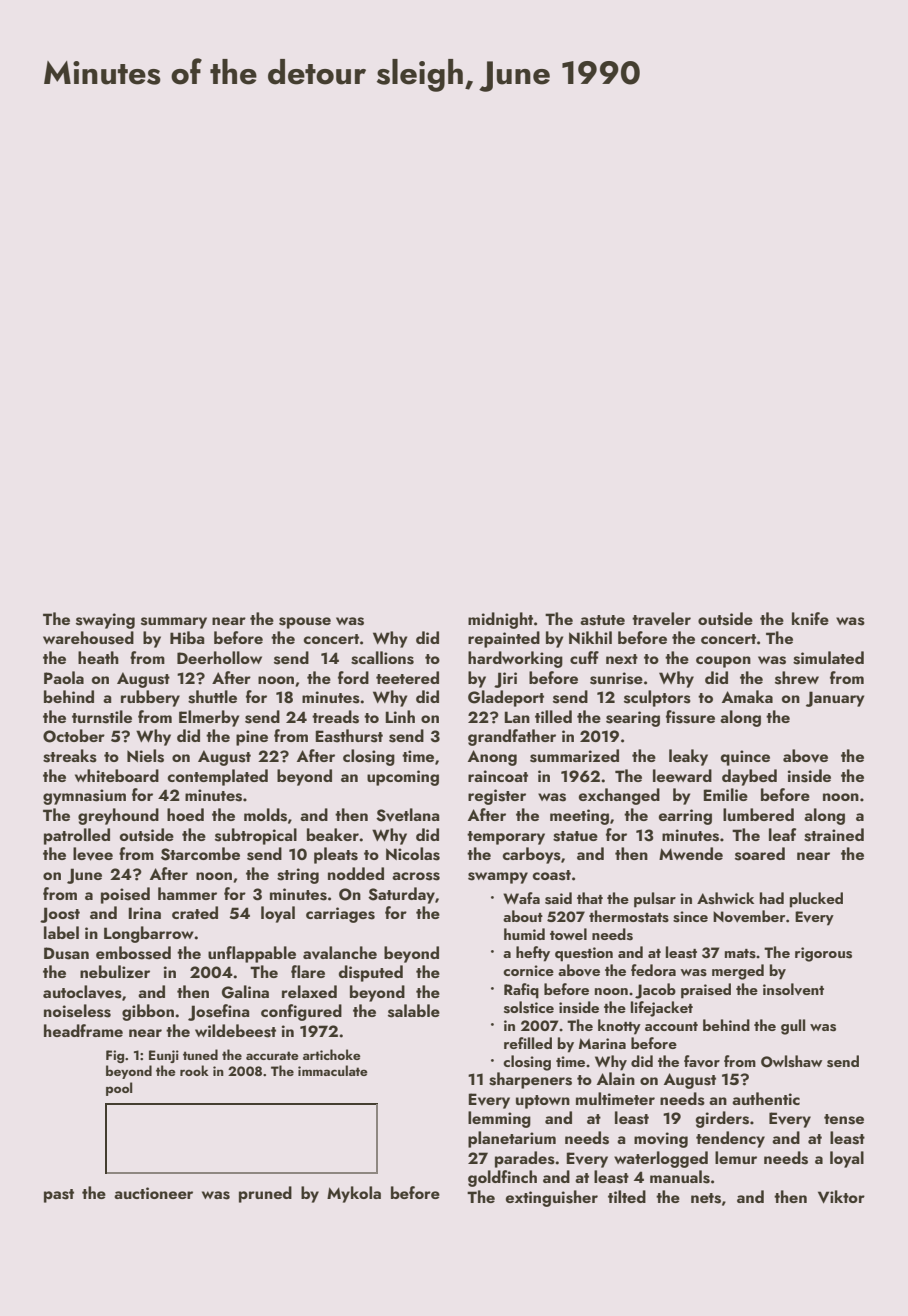 This screenshot has width=908, height=1316. What do you see at coordinates (305, 623) in the screenshot?
I see `spouse` at bounding box center [305, 623].
